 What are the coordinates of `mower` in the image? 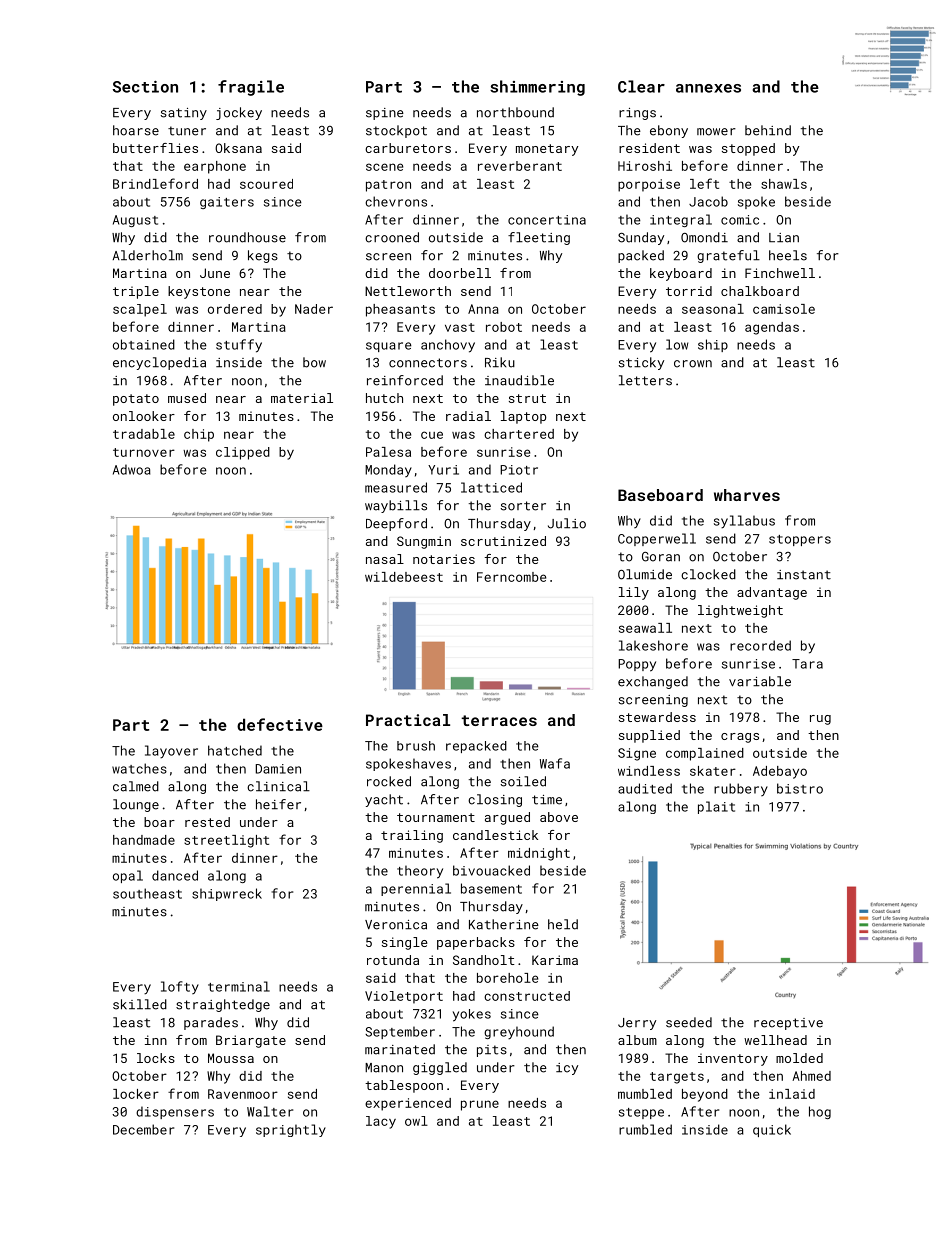 It's located at (716, 132).
